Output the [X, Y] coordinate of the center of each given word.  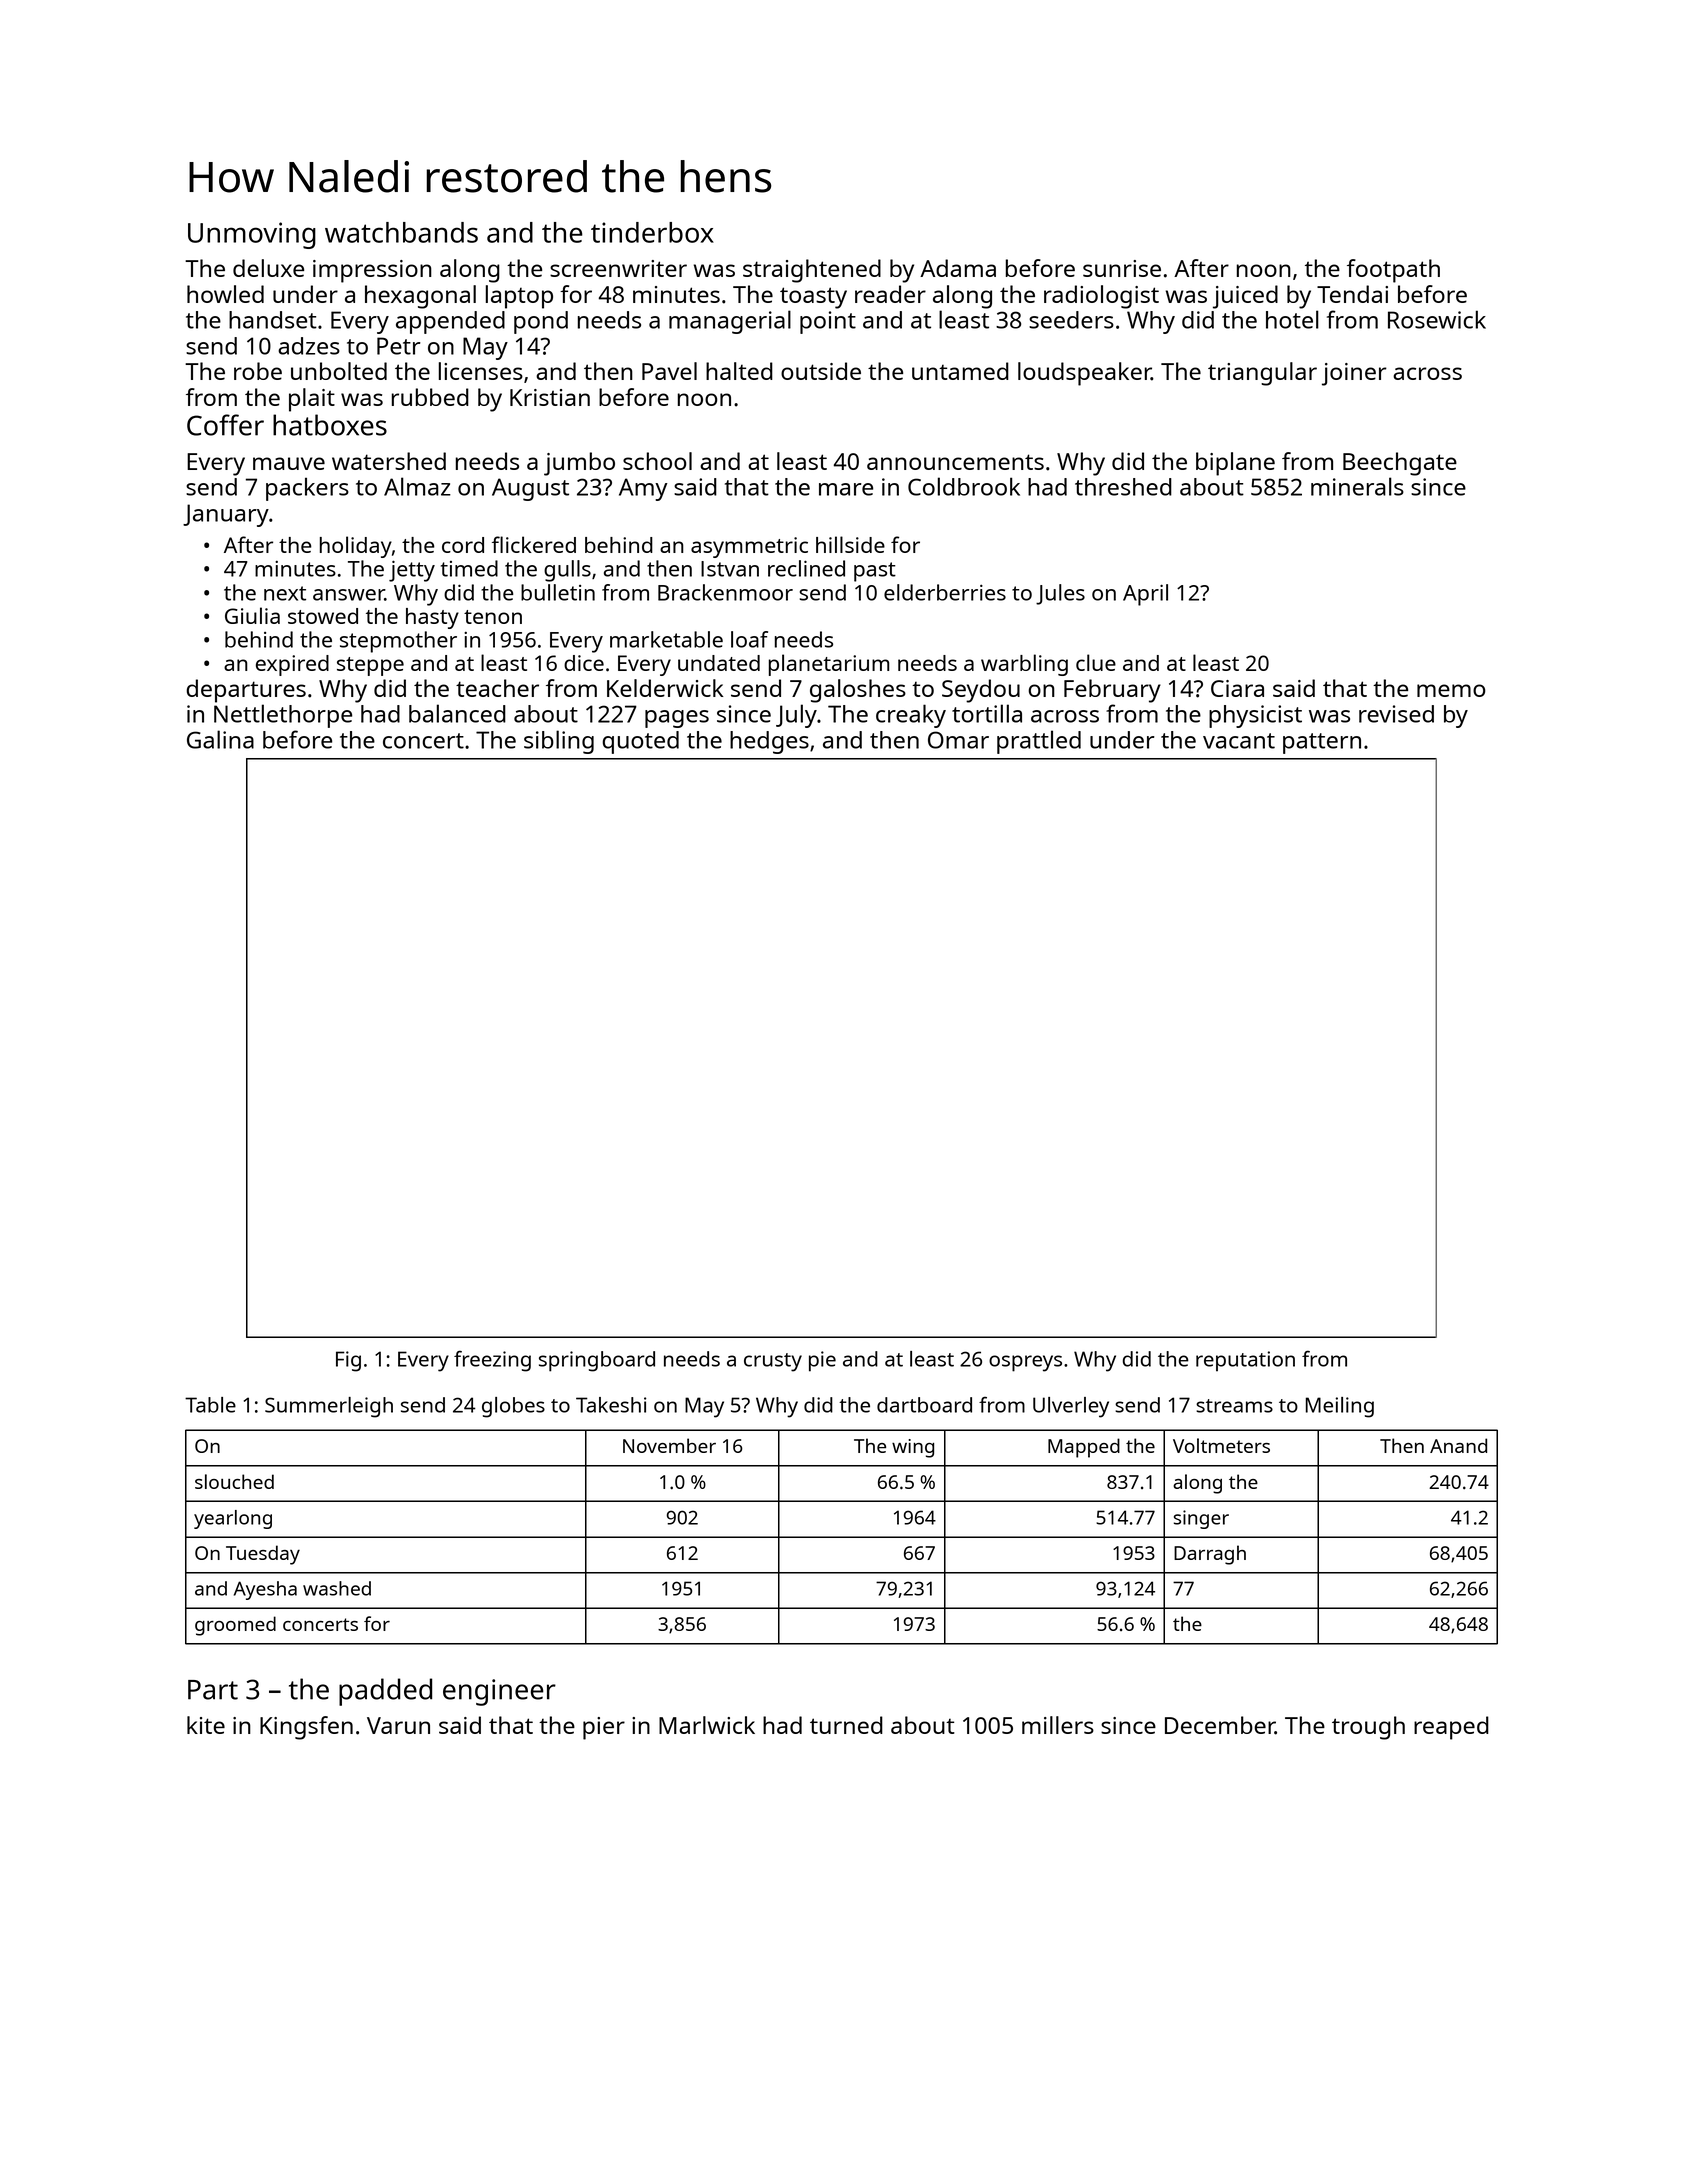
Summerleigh [329, 1407]
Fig [348, 1361]
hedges [769, 742]
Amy [643, 489]
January [226, 515]
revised [1396, 714]
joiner [1354, 374]
